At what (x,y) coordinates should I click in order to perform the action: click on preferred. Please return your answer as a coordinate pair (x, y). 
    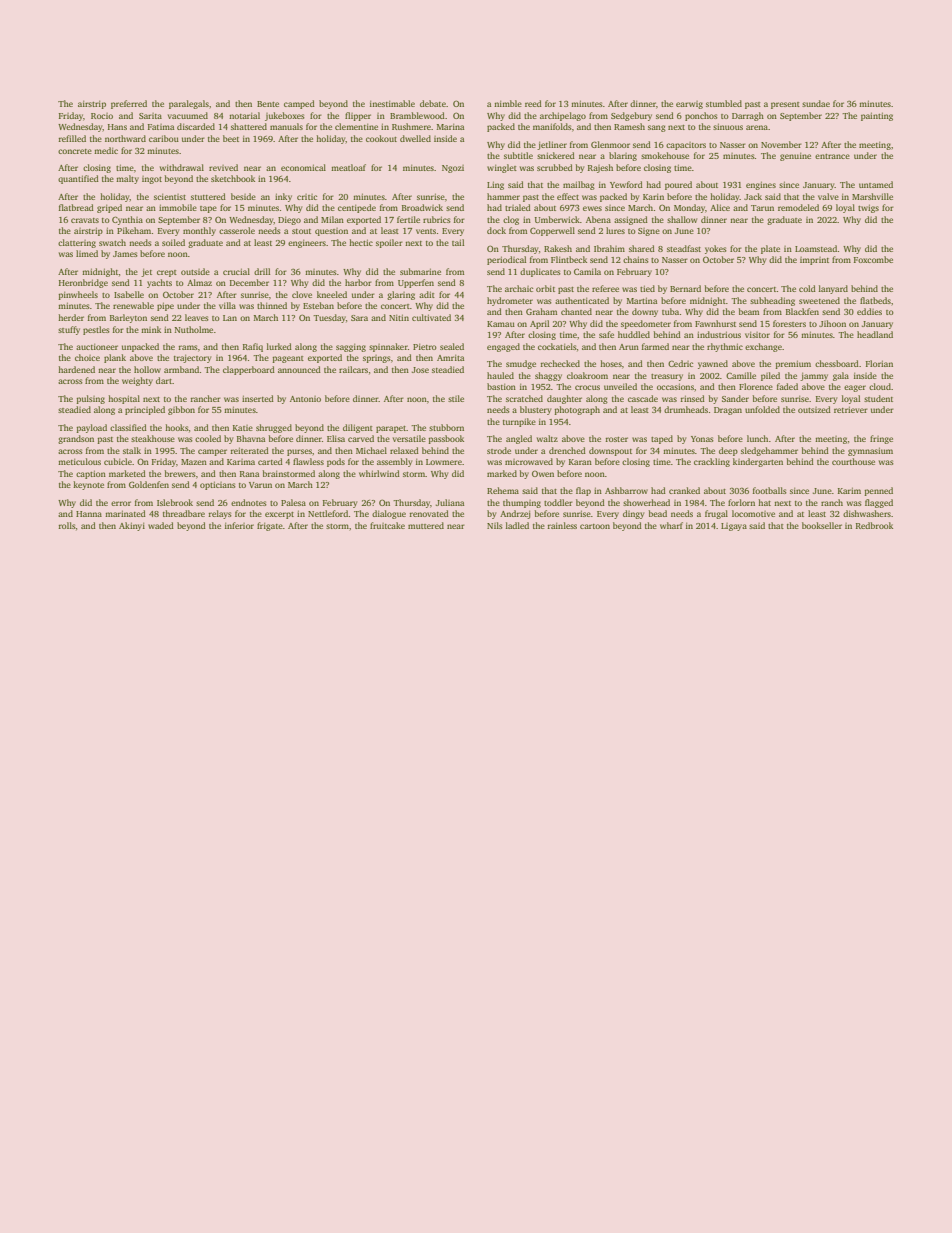
    Looking at the image, I should click on (129, 104).
